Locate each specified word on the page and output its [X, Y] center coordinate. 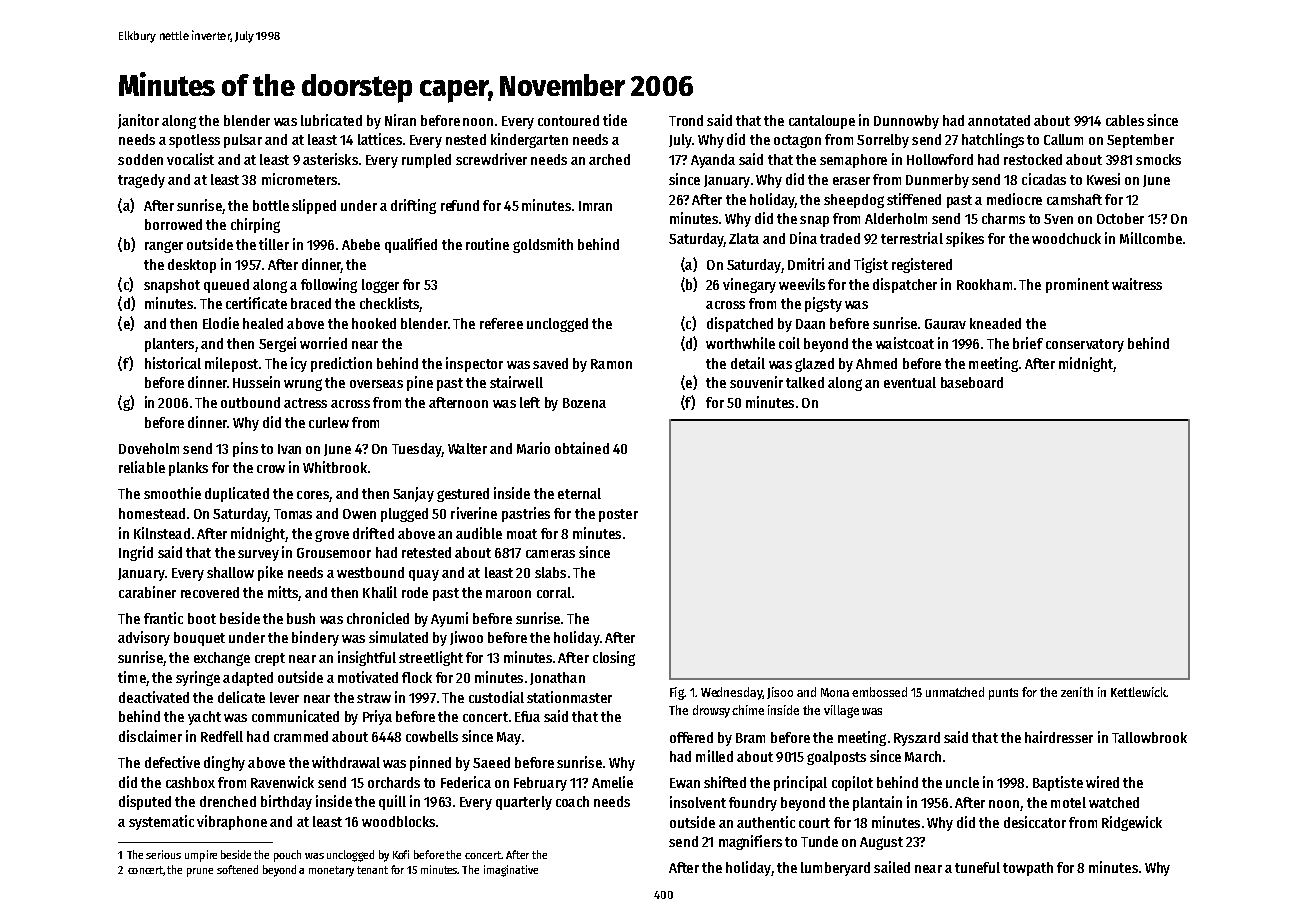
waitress [1137, 284]
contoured [568, 120]
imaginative [511, 871]
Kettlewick [1138, 692]
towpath [1028, 869]
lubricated [331, 120]
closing [614, 658]
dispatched [740, 324]
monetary [331, 871]
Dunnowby [906, 122]
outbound [250, 402]
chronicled [378, 618]
